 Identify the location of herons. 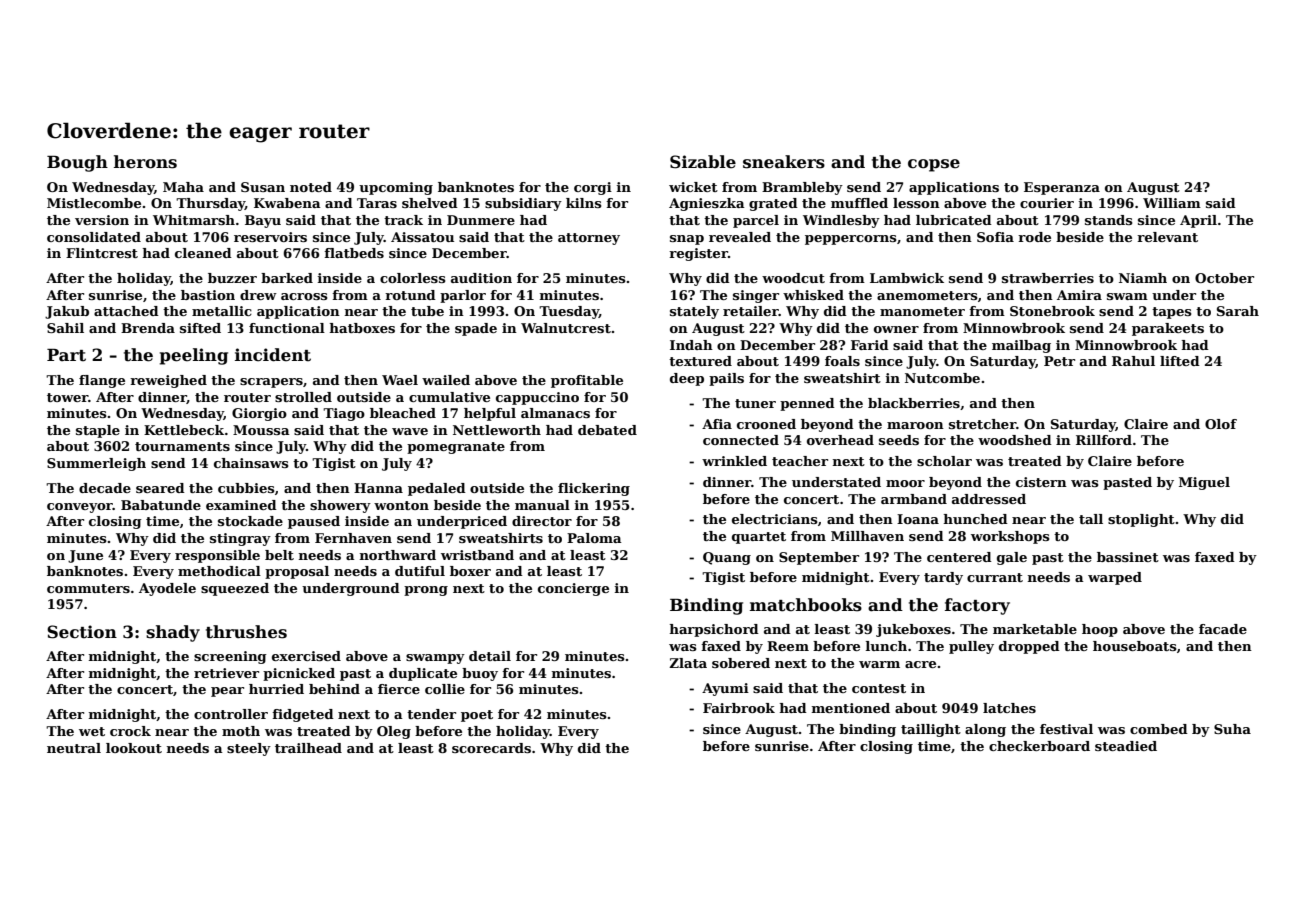
(145, 162).
